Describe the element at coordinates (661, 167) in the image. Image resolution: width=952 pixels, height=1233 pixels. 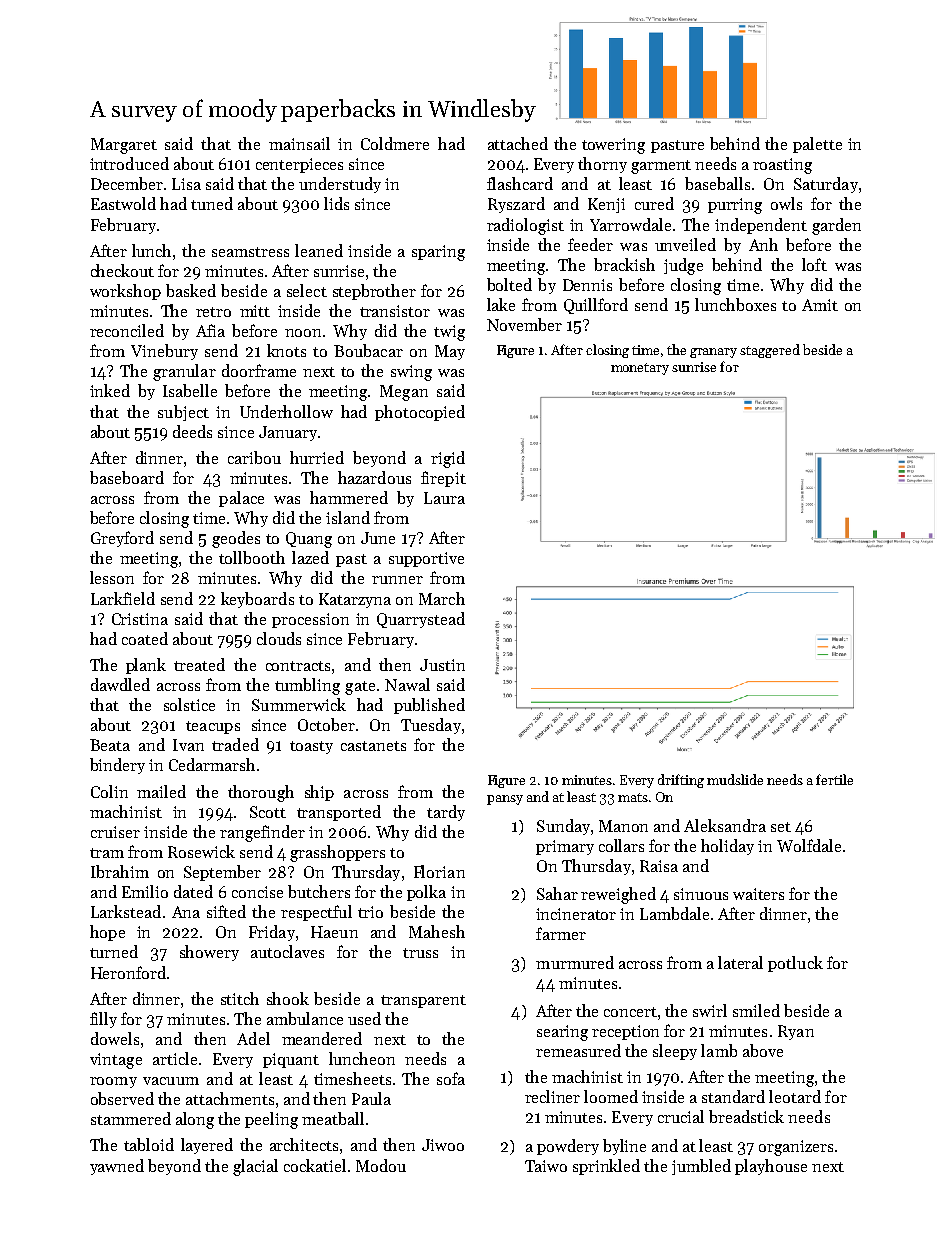
I see `garment` at that location.
